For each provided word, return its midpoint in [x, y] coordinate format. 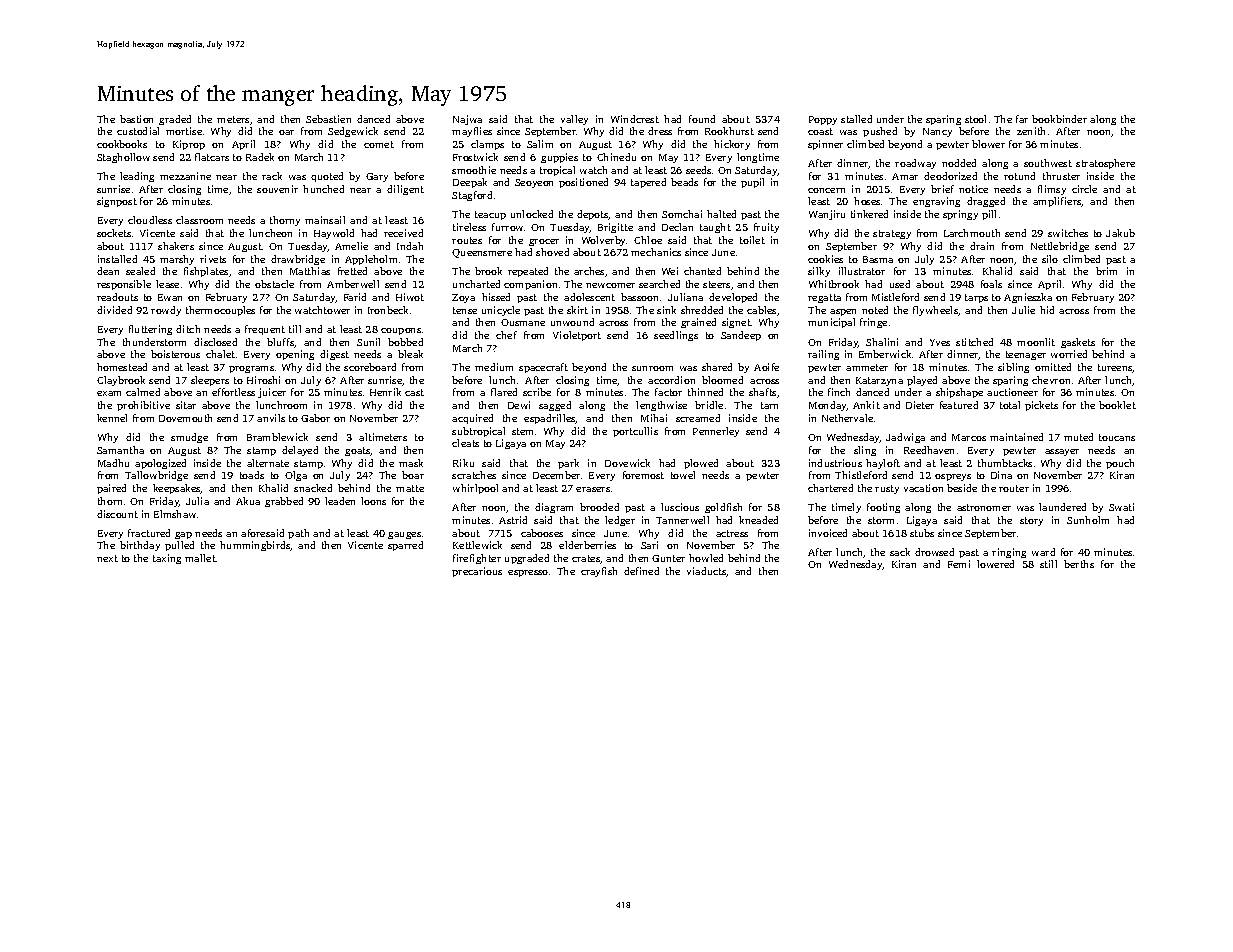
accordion [671, 380]
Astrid [513, 520]
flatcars [212, 157]
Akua [248, 501]
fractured [149, 533]
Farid [355, 297]
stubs [922, 533]
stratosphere [1105, 164]
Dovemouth [185, 418]
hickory [732, 145]
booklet [1117, 405]
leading [137, 177]
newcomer [610, 285]
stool [975, 119]
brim [1106, 271]
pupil [752, 183]
